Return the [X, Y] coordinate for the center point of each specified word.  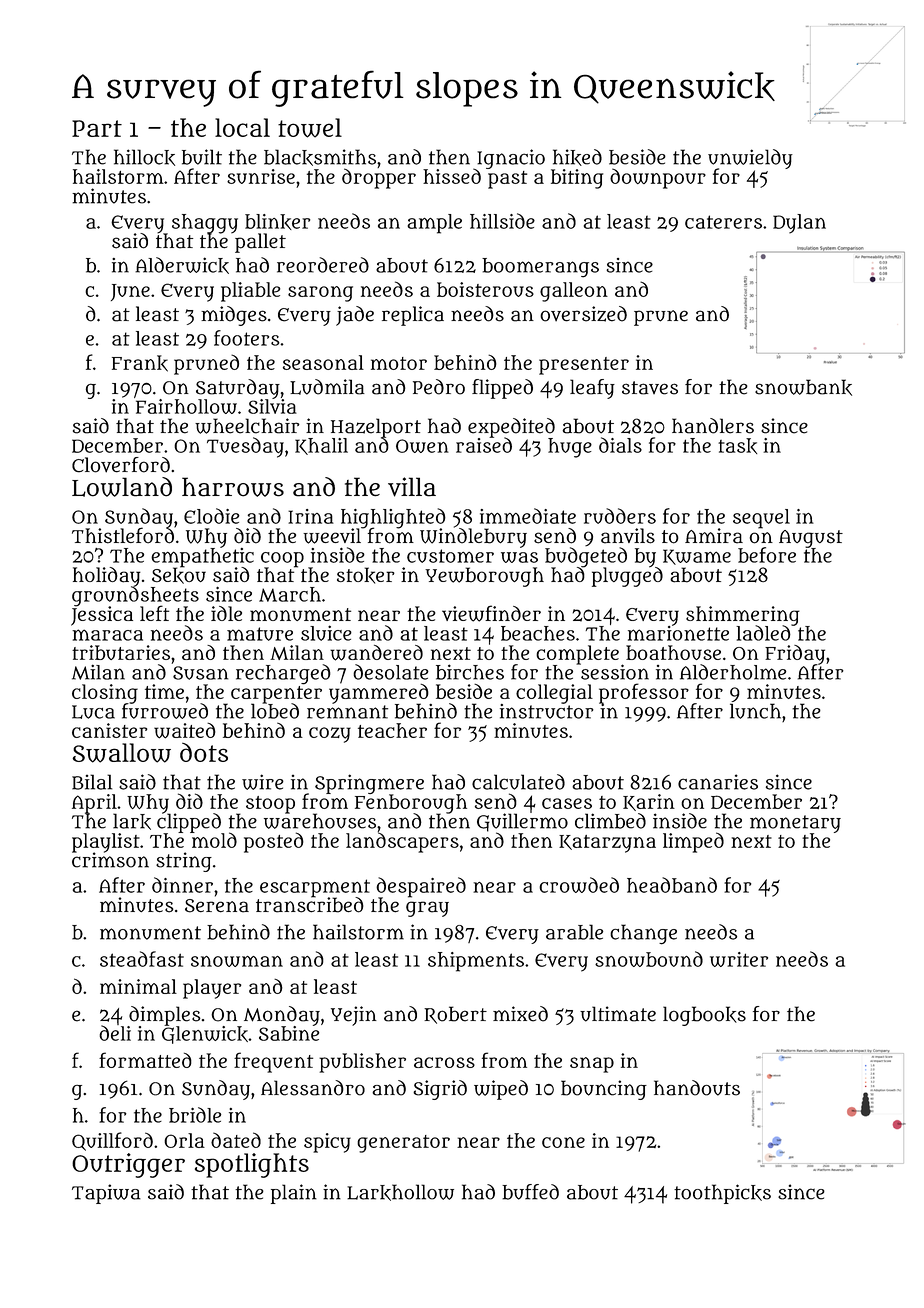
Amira [714, 536]
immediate [528, 516]
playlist [106, 842]
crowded [579, 885]
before [767, 555]
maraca [107, 635]
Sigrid [440, 1090]
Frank [140, 363]
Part [97, 128]
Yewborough [484, 577]
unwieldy [750, 159]
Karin [649, 802]
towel [310, 128]
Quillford [112, 1141]
